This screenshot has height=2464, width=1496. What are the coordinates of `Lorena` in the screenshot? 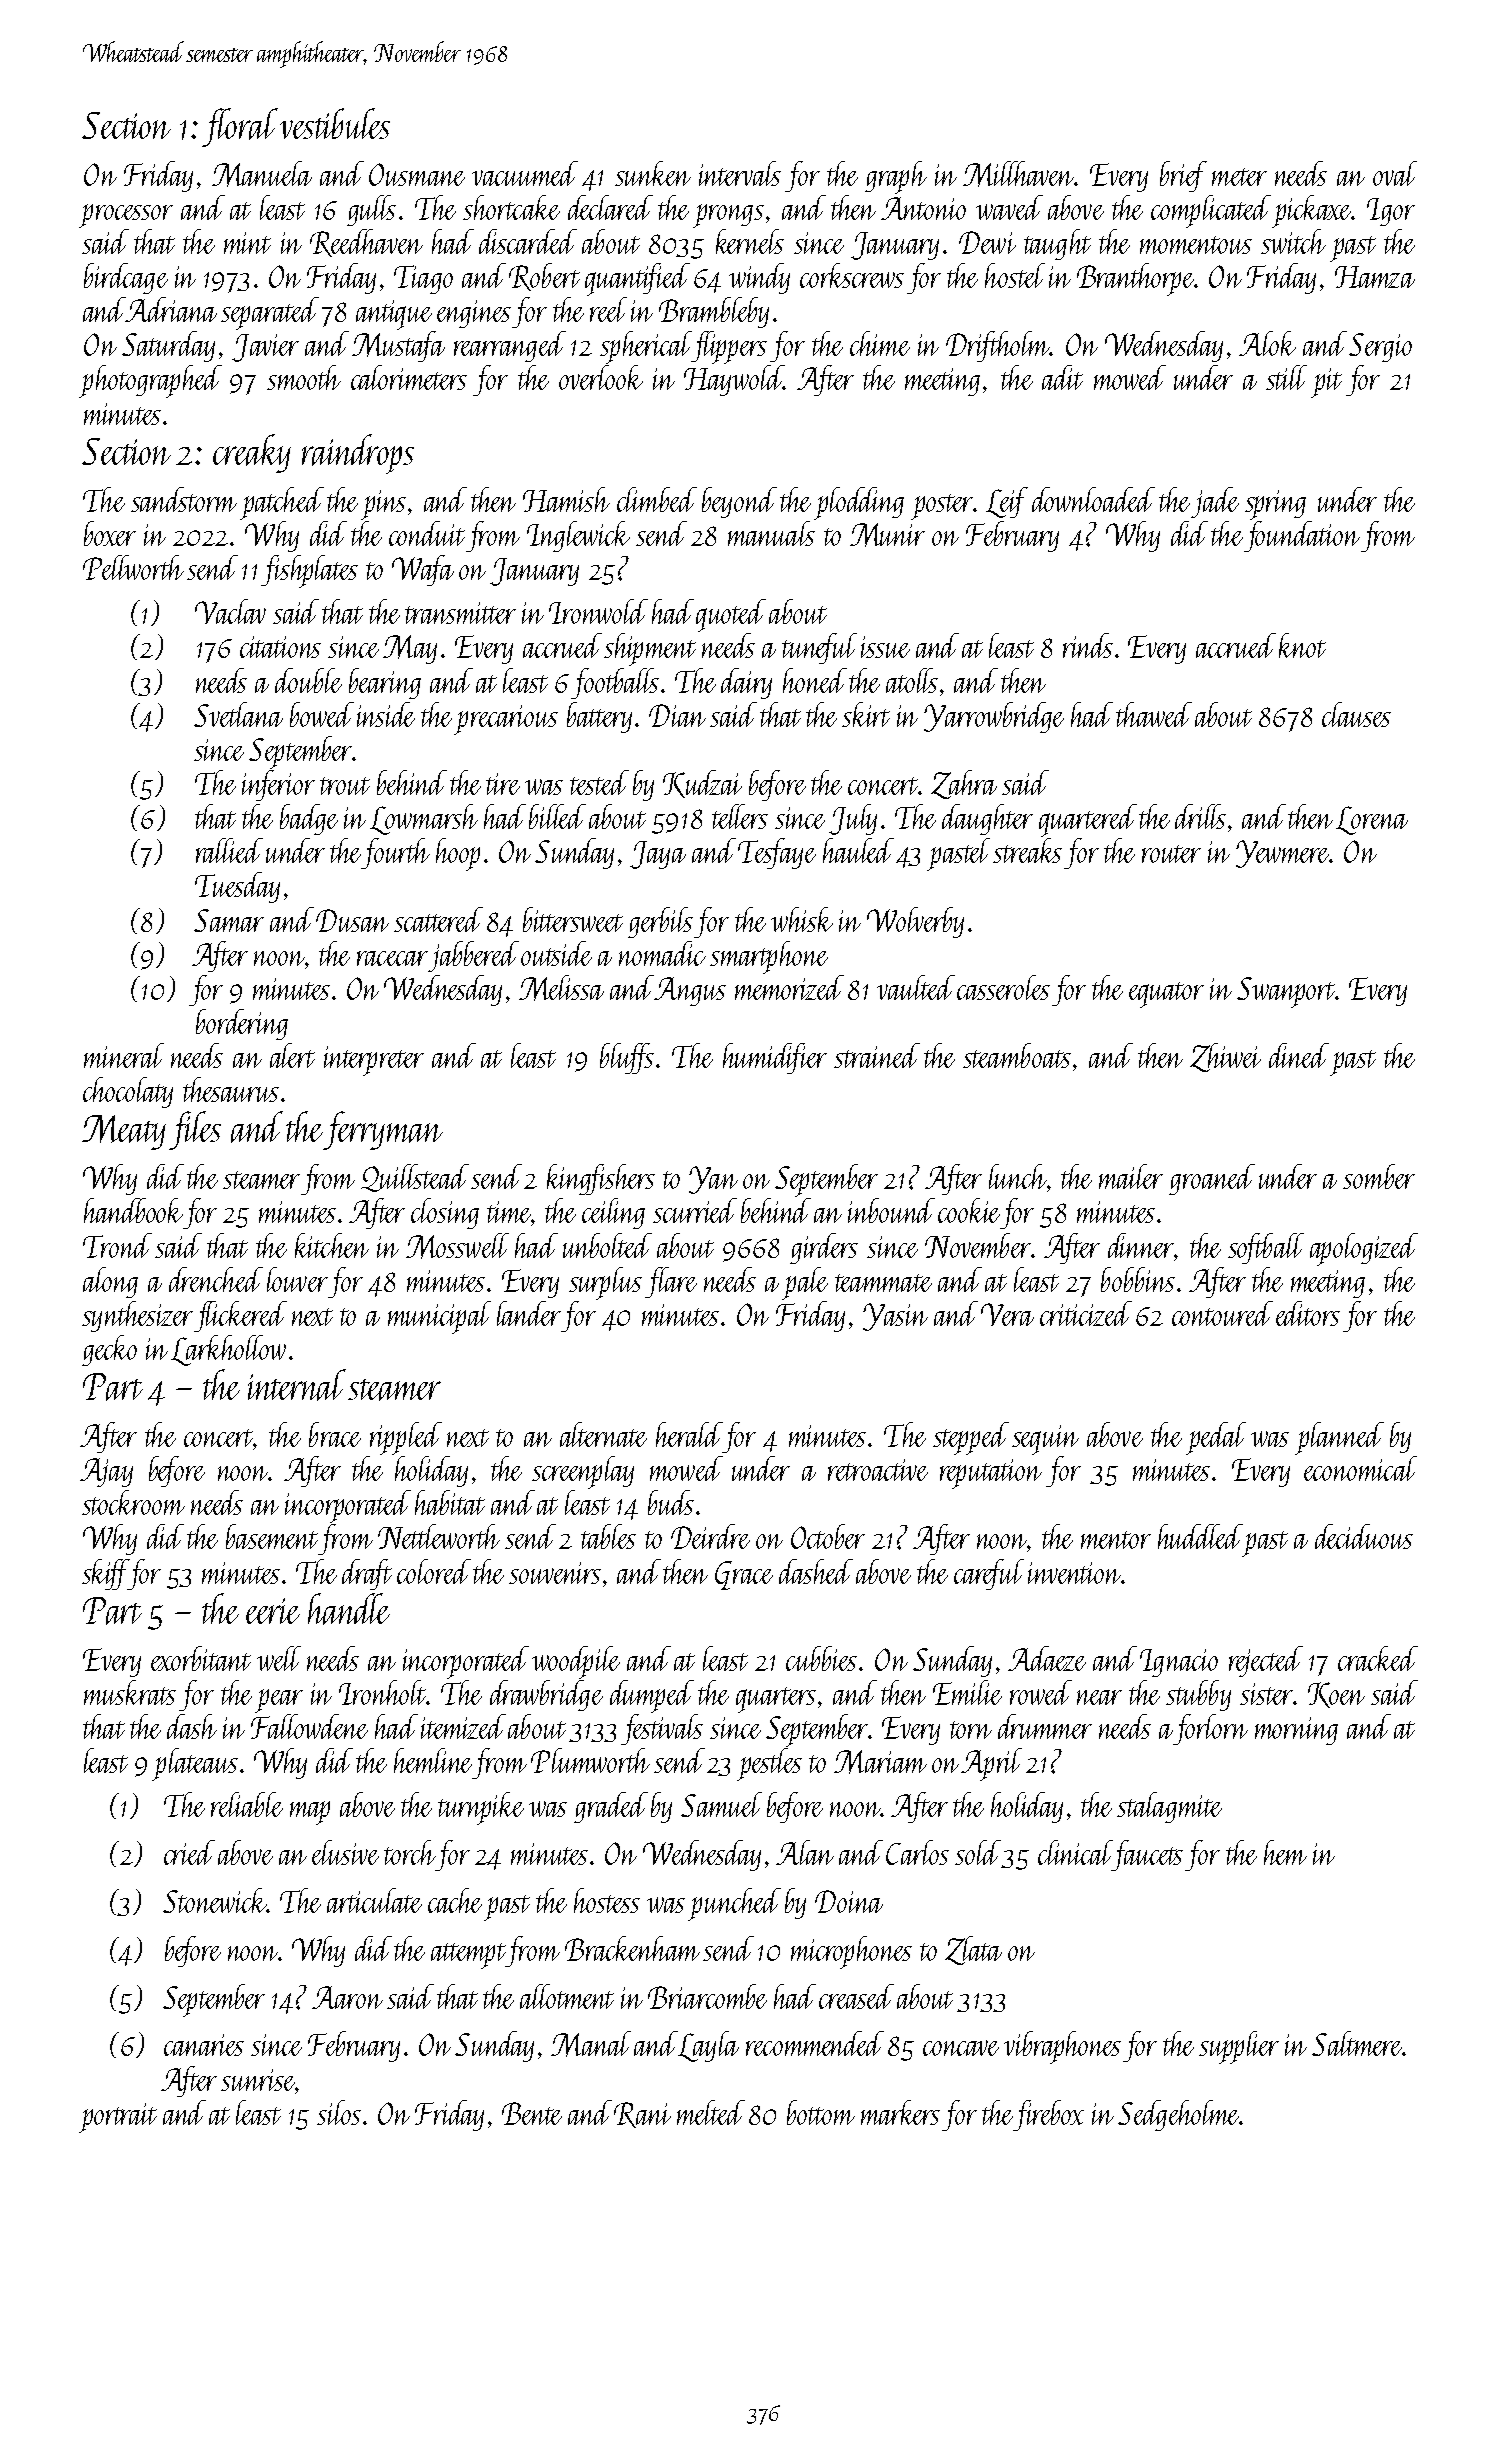 It's located at (1372, 820).
